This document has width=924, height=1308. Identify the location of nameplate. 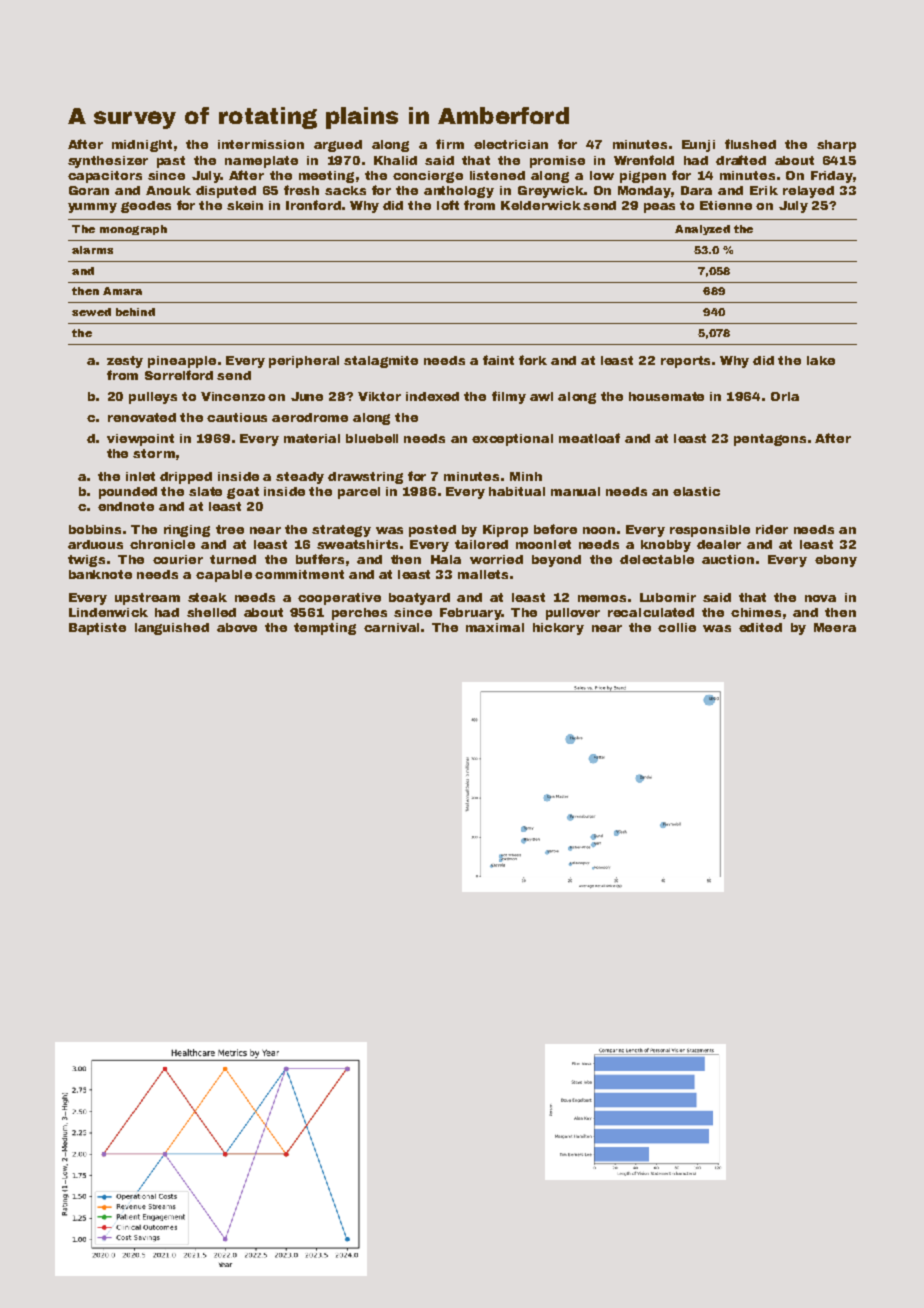
(261, 162).
